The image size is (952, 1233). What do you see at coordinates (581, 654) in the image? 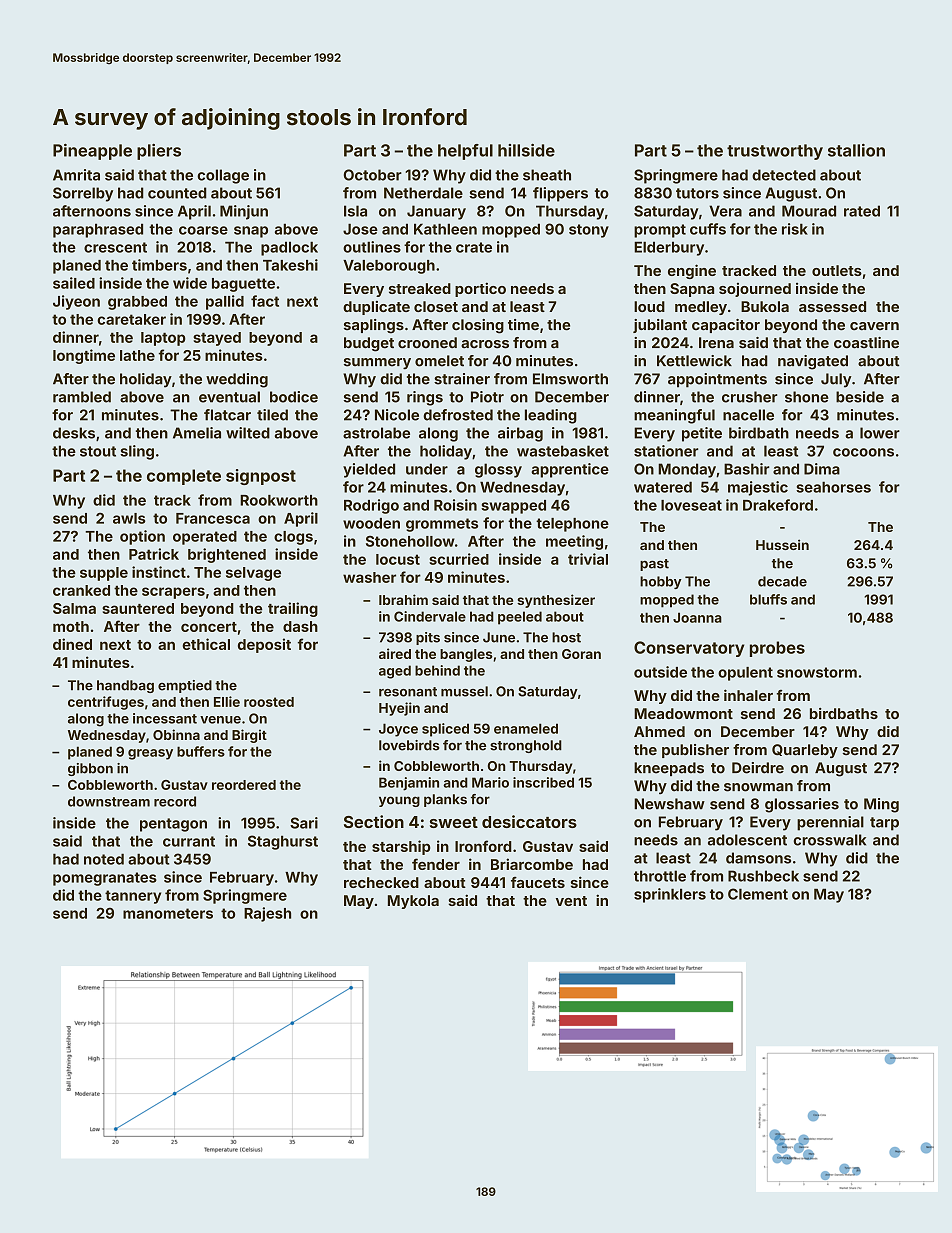
I see `Goran` at bounding box center [581, 654].
